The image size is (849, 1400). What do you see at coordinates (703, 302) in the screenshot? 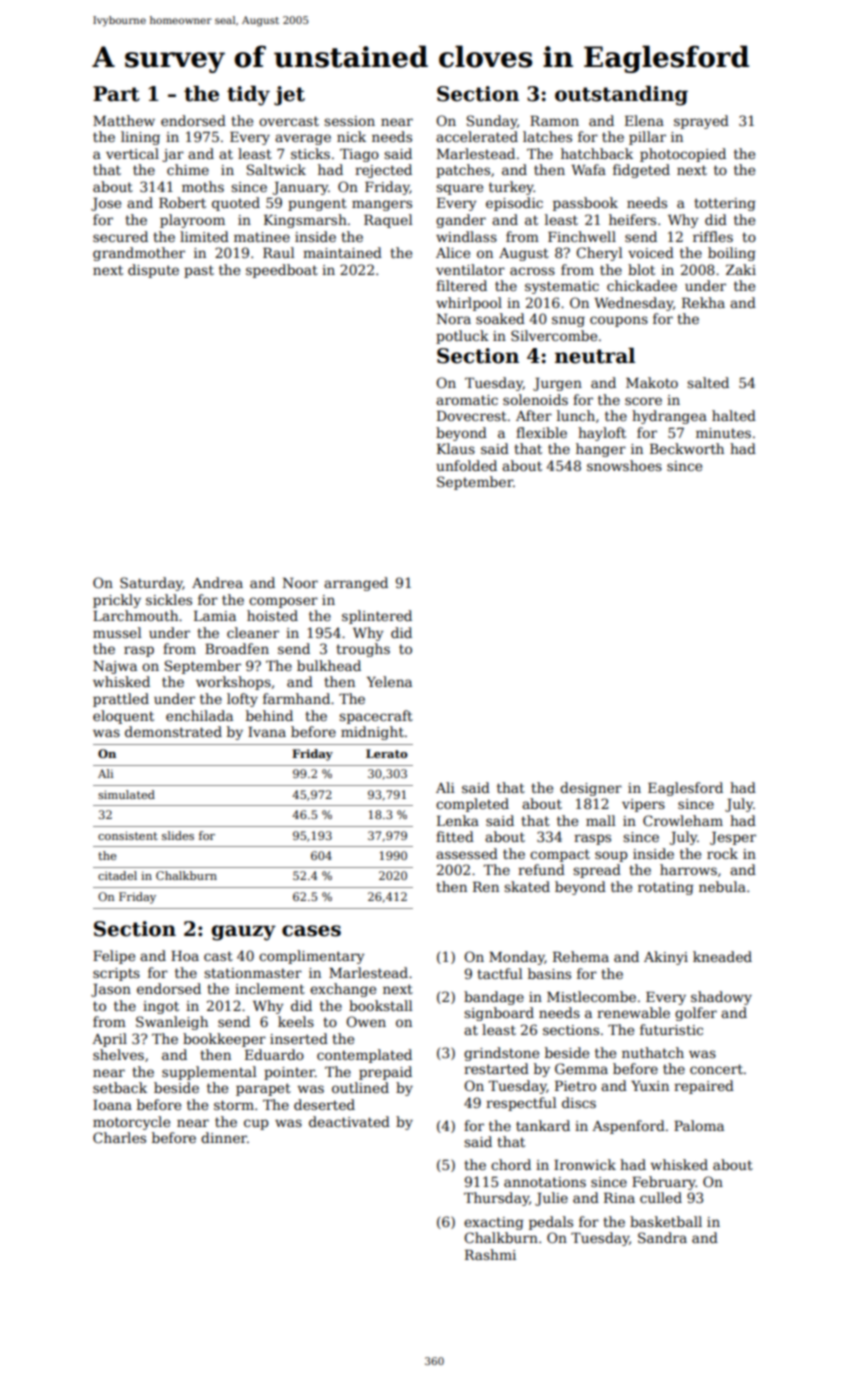
I see `Rekha` at bounding box center [703, 302].
